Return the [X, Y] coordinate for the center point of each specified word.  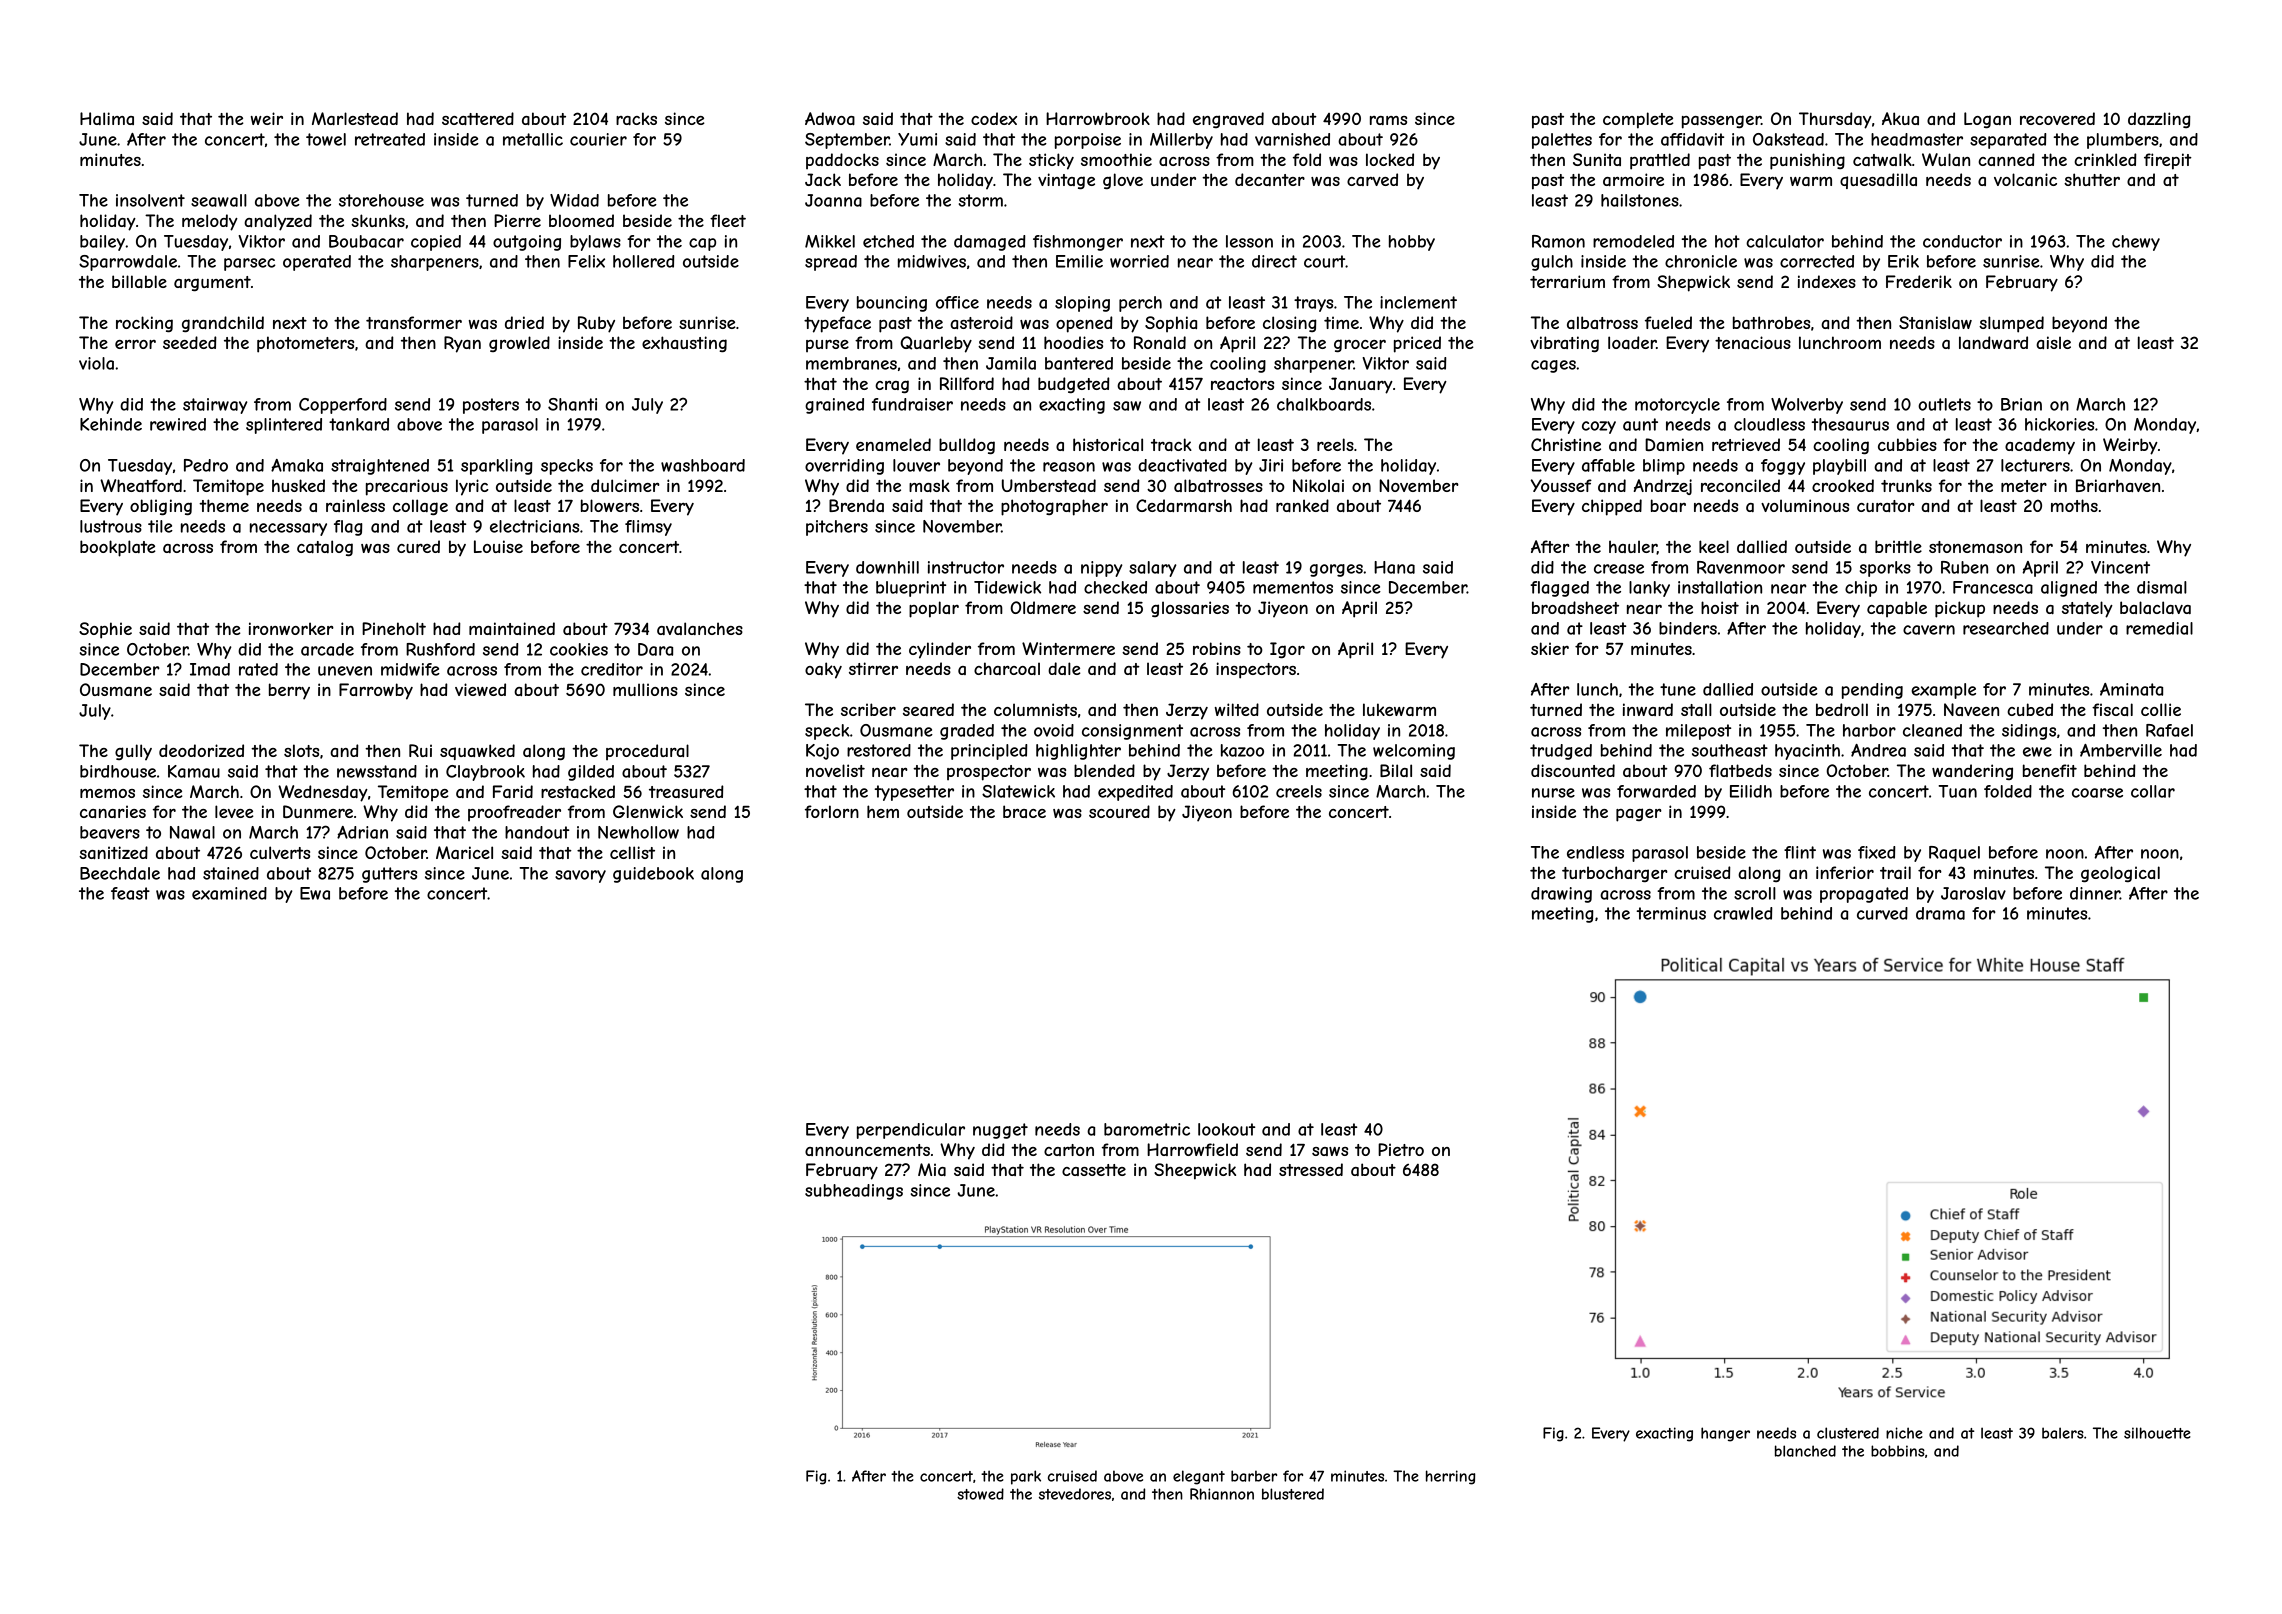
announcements [867, 1150]
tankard [359, 424]
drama [1940, 913]
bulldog [967, 446]
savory [580, 876]
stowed [980, 1494]
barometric [1147, 1129]
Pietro [1401, 1149]
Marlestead [355, 118]
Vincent [2120, 567]
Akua [1900, 118]
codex [994, 118]
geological [2120, 874]
